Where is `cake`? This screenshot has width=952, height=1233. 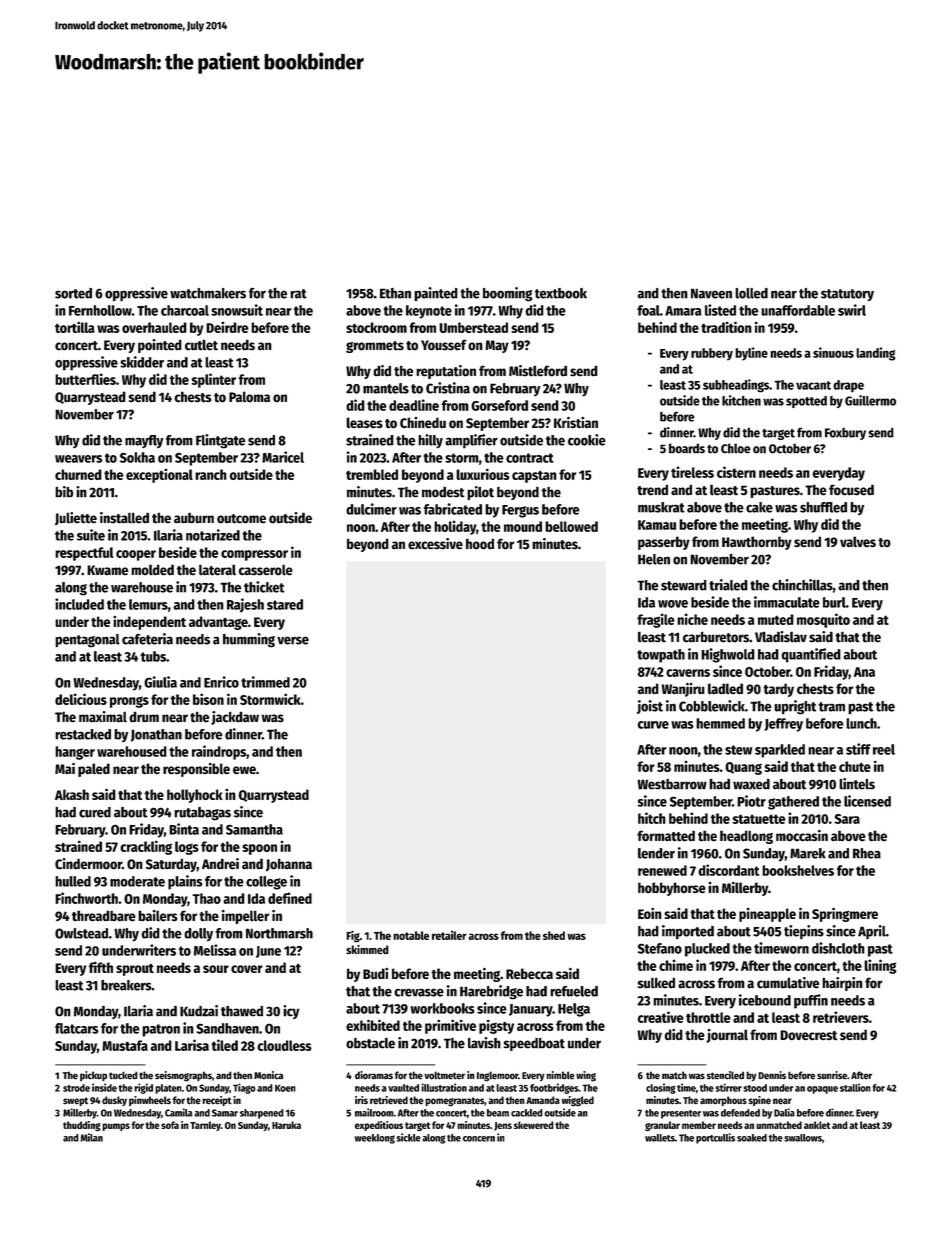
cake is located at coordinates (759, 507).
